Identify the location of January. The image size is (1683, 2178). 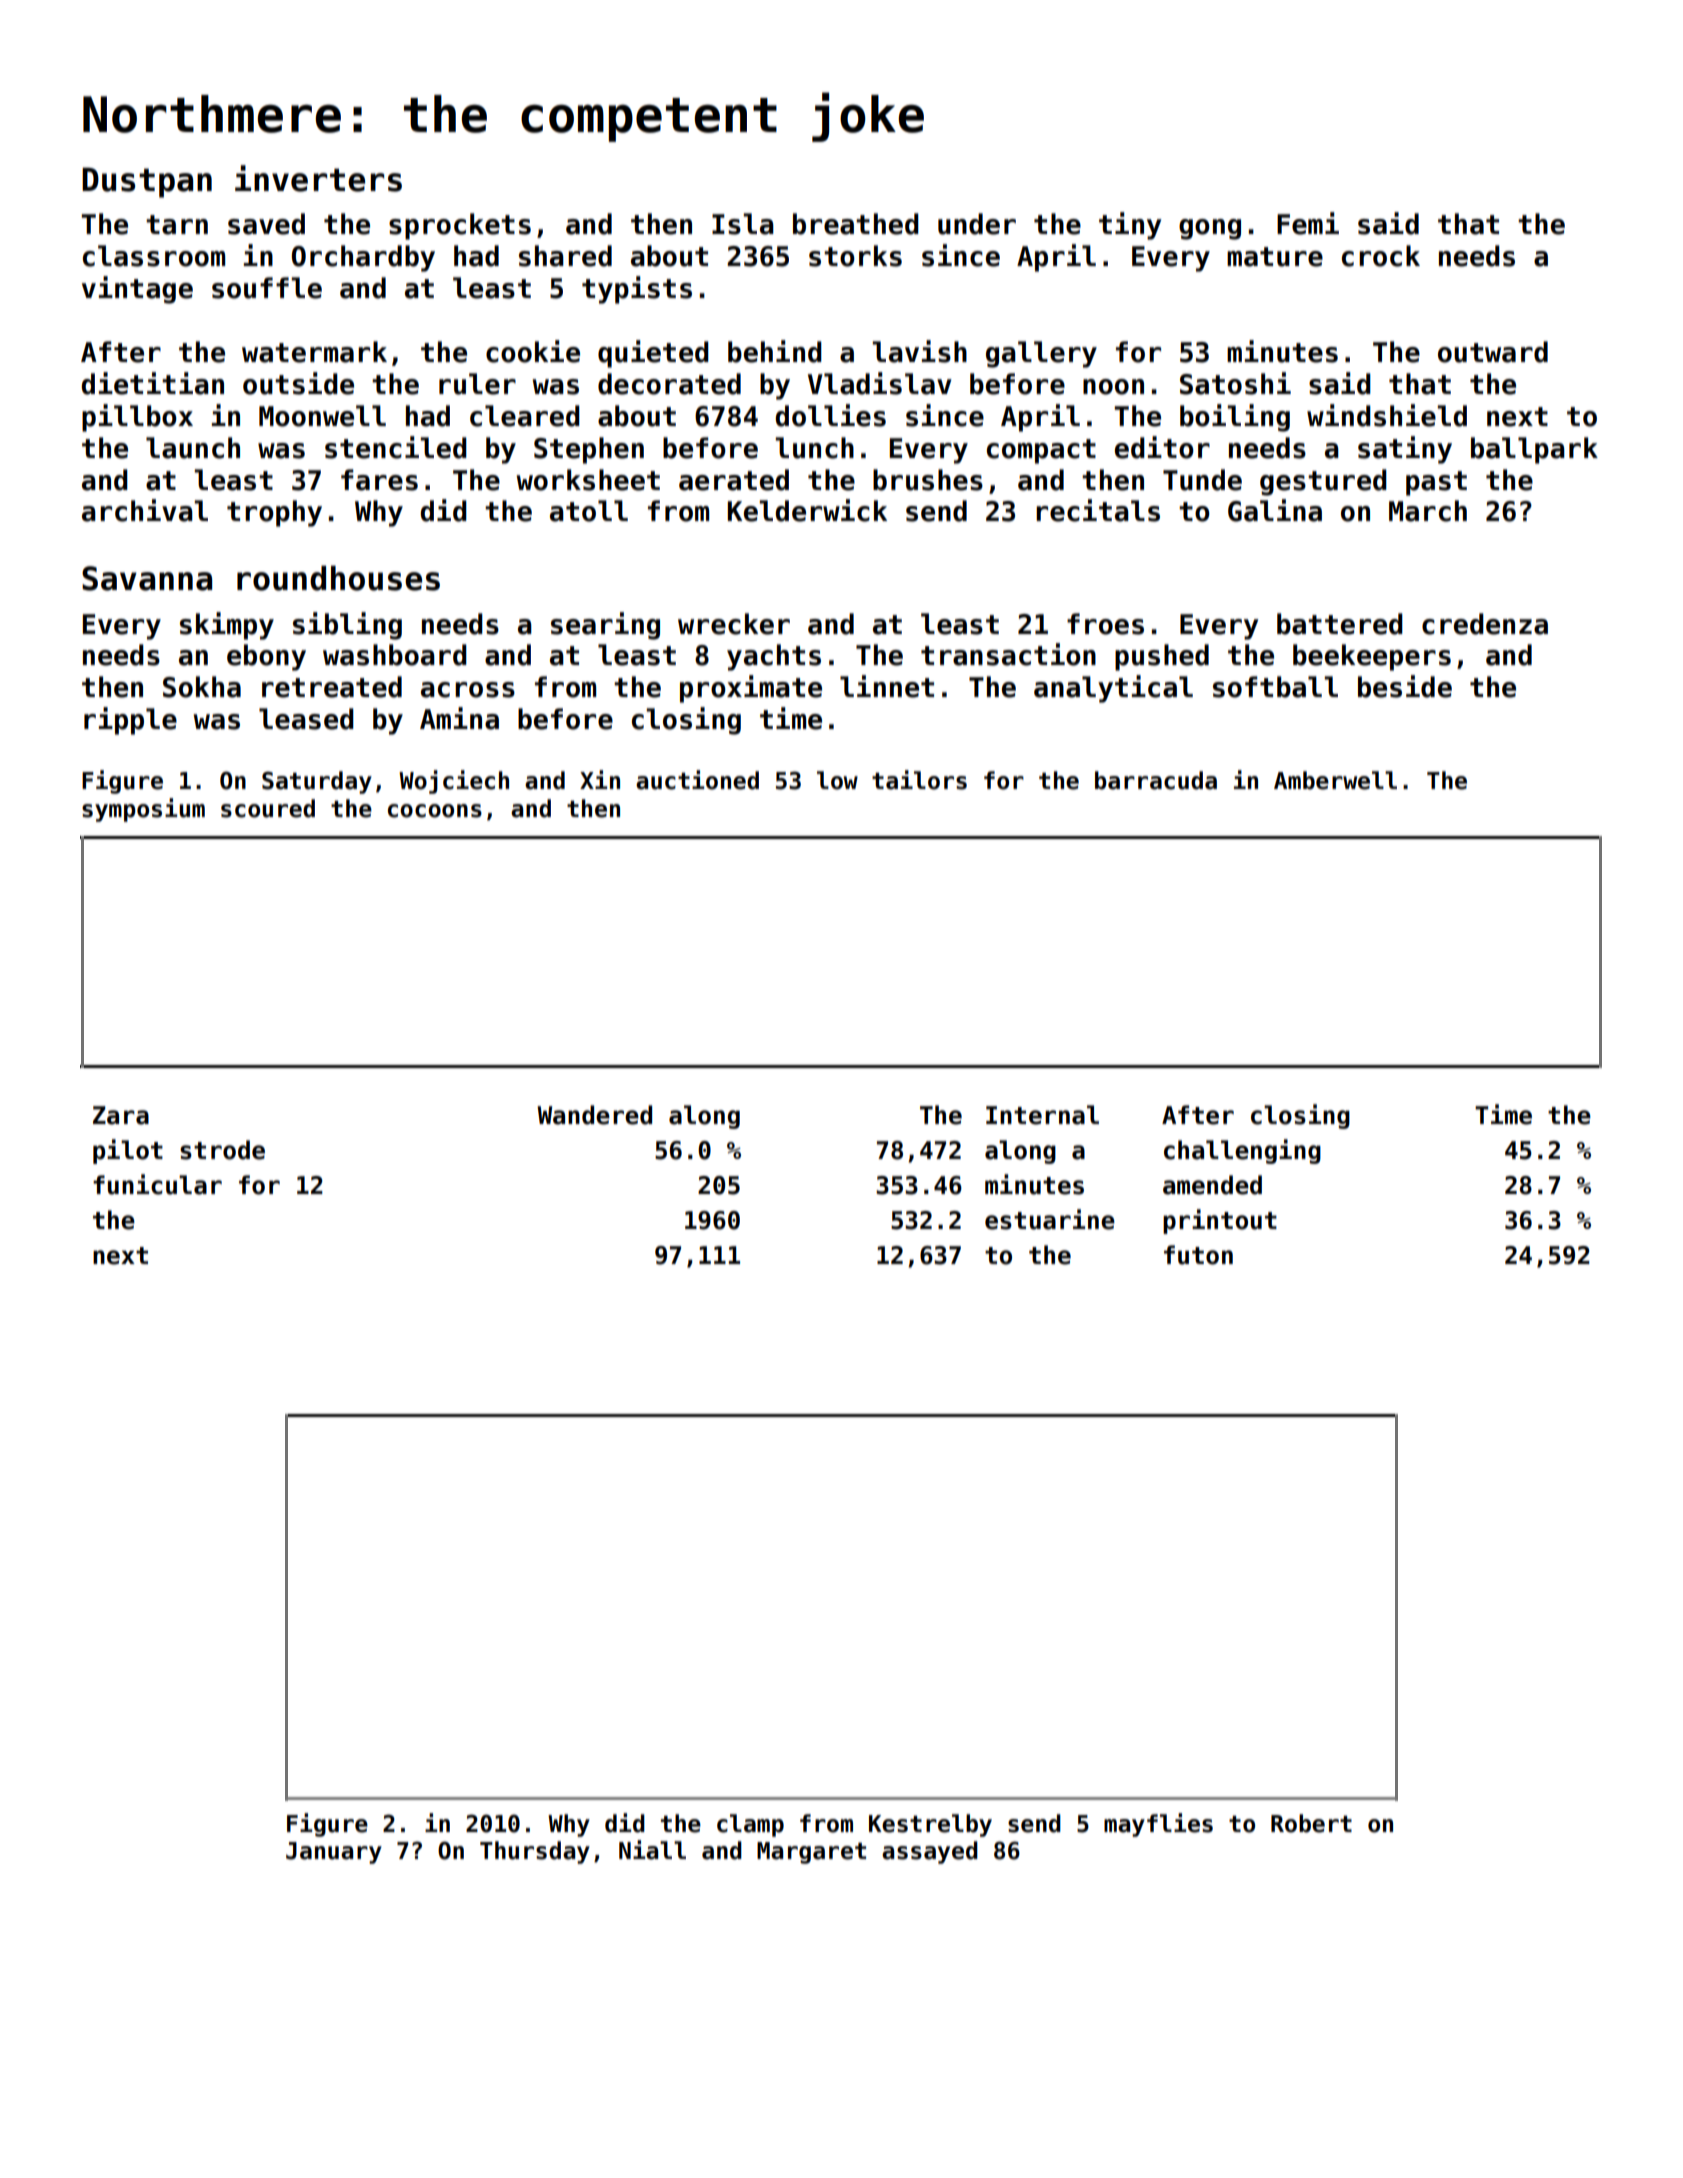
(334, 1853).
